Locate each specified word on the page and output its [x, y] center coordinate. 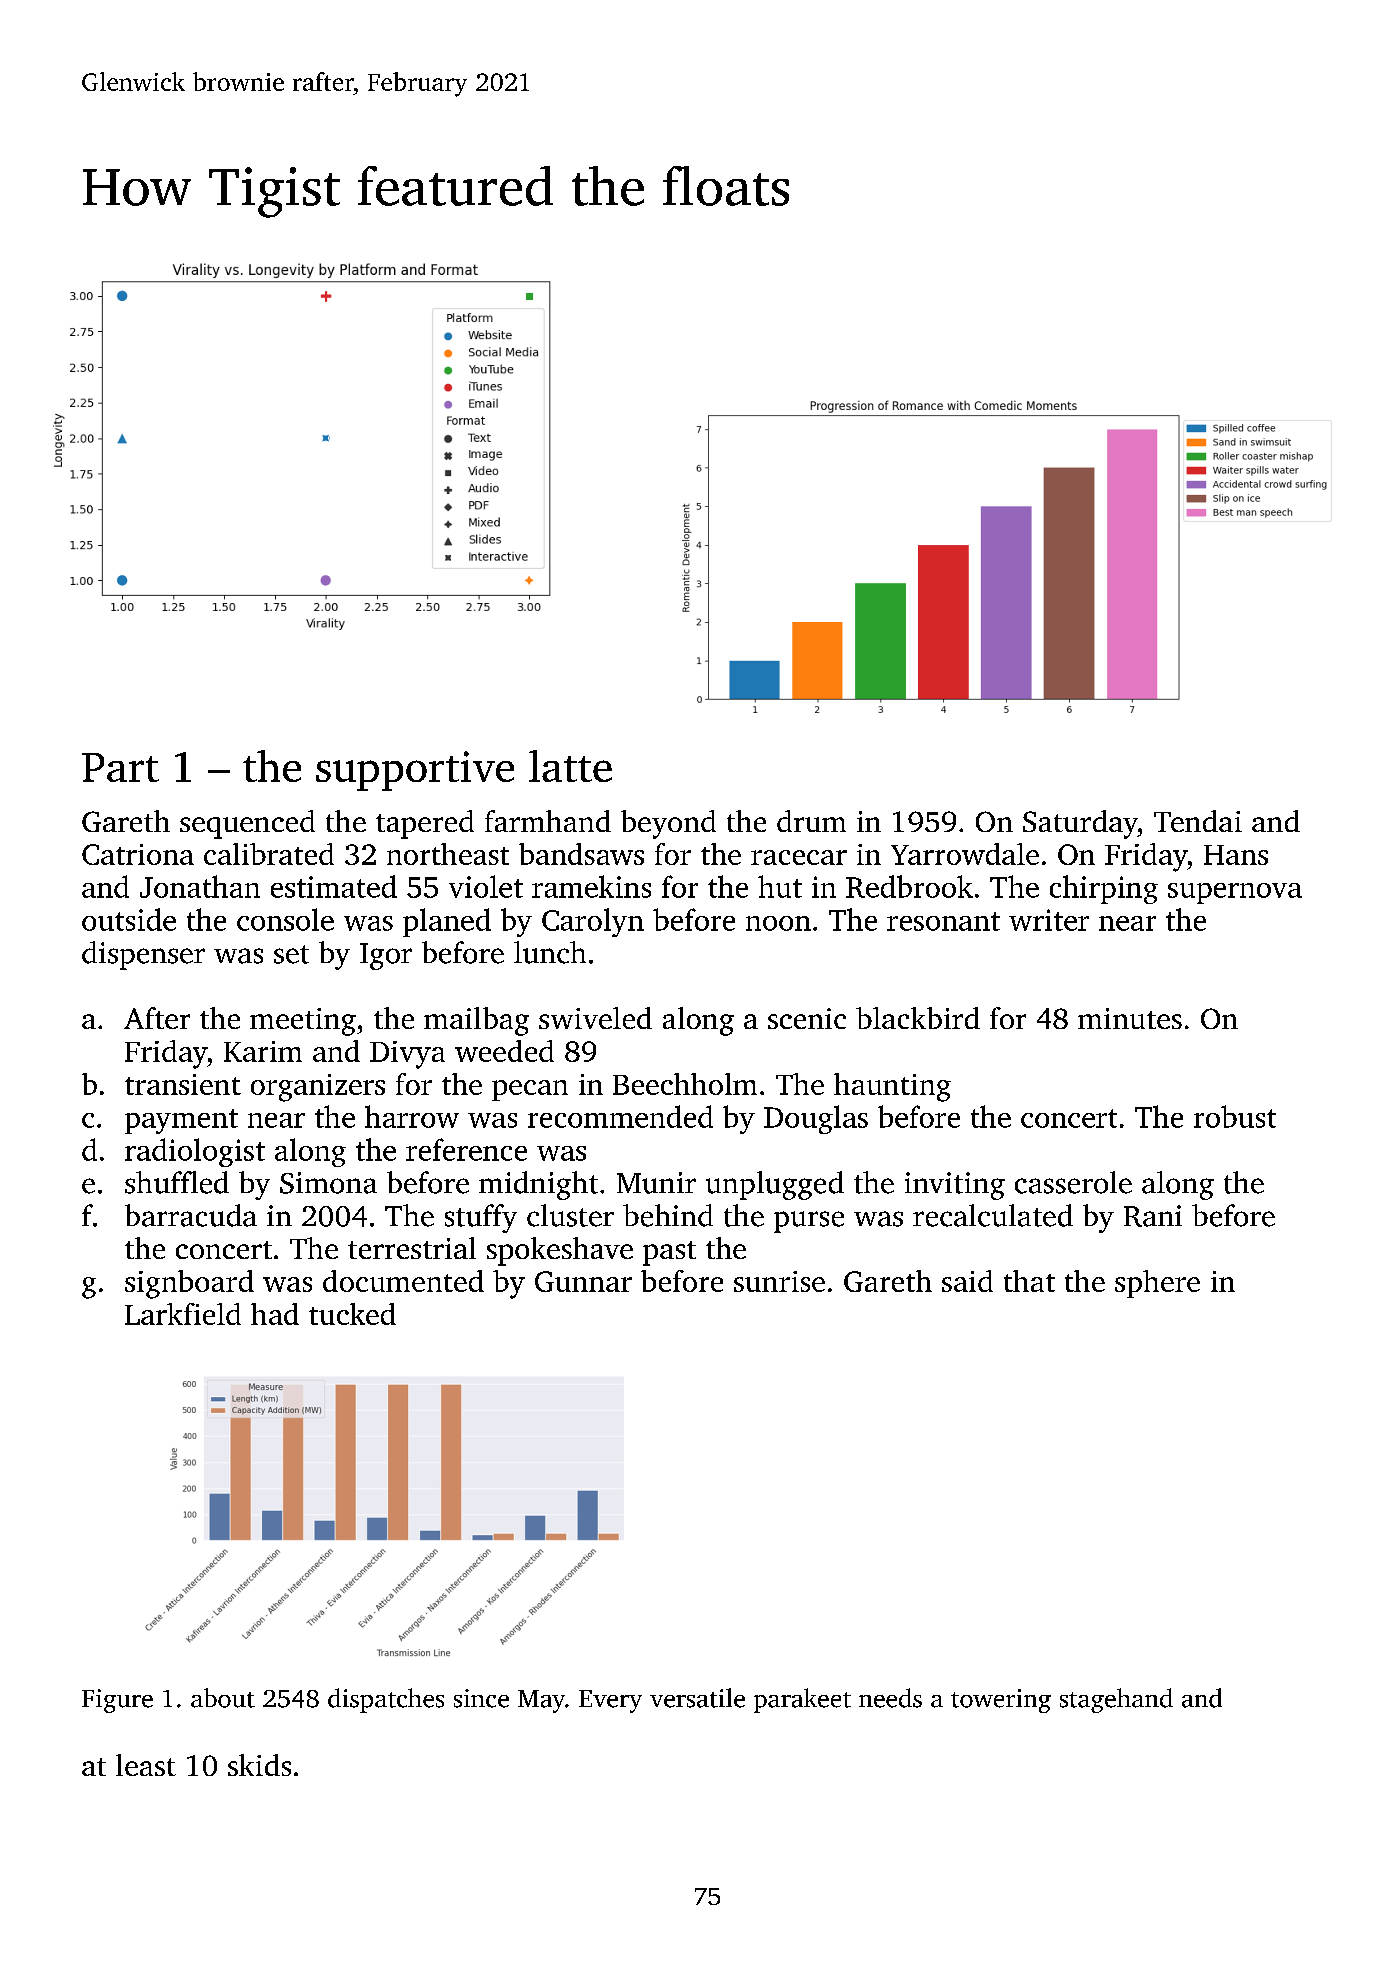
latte [570, 766]
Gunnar [583, 1281]
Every [610, 1701]
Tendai [1198, 821]
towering [1001, 1701]
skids [259, 1765]
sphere [1157, 1284]
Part [120, 767]
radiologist [195, 1152]
